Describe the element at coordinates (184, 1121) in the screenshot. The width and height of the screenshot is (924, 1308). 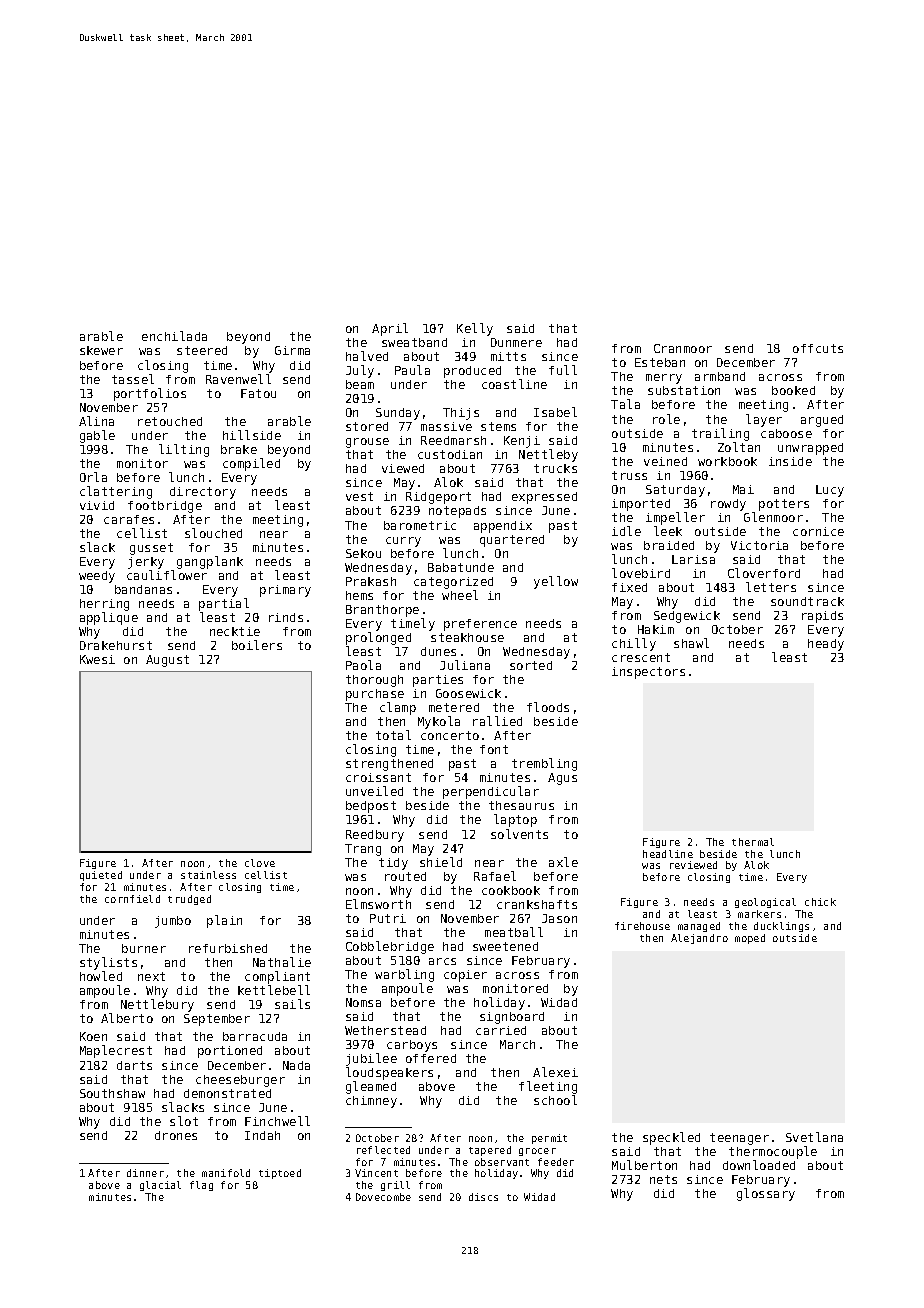
I see `slot` at that location.
